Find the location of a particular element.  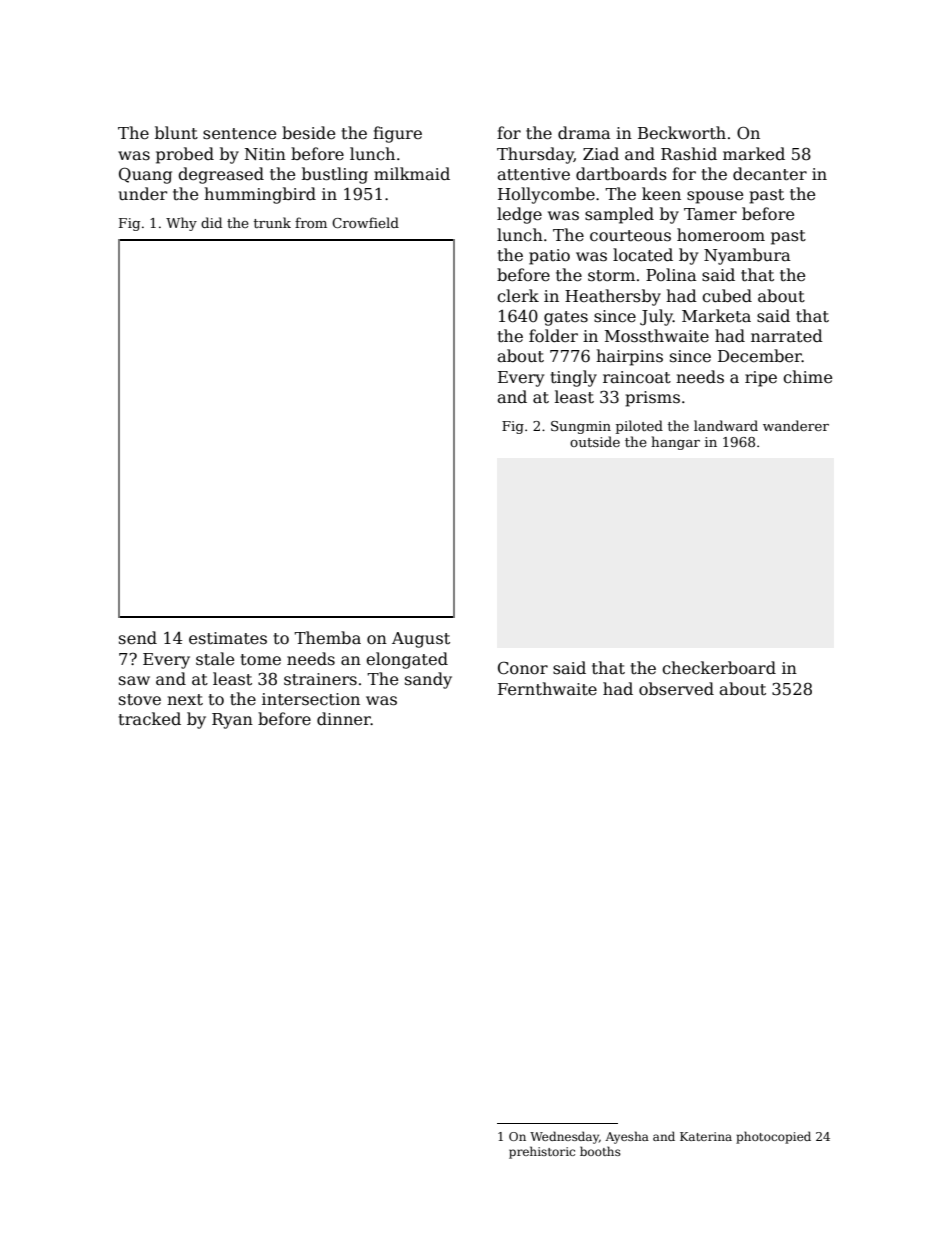

Nyambura is located at coordinates (747, 256).
